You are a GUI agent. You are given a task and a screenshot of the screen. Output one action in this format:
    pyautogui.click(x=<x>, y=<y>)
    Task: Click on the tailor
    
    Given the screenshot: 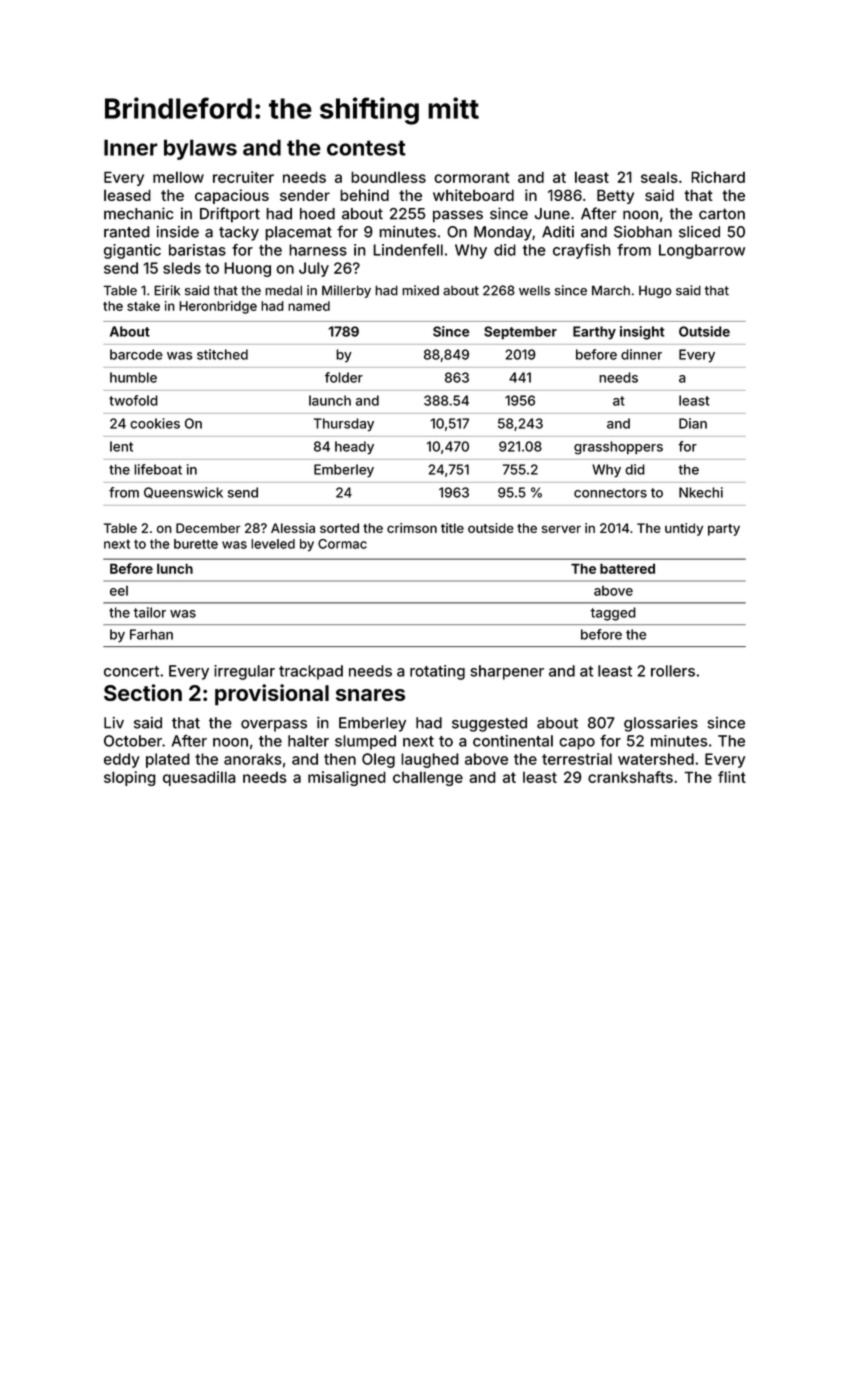 What is the action you would take?
    pyautogui.click(x=149, y=612)
